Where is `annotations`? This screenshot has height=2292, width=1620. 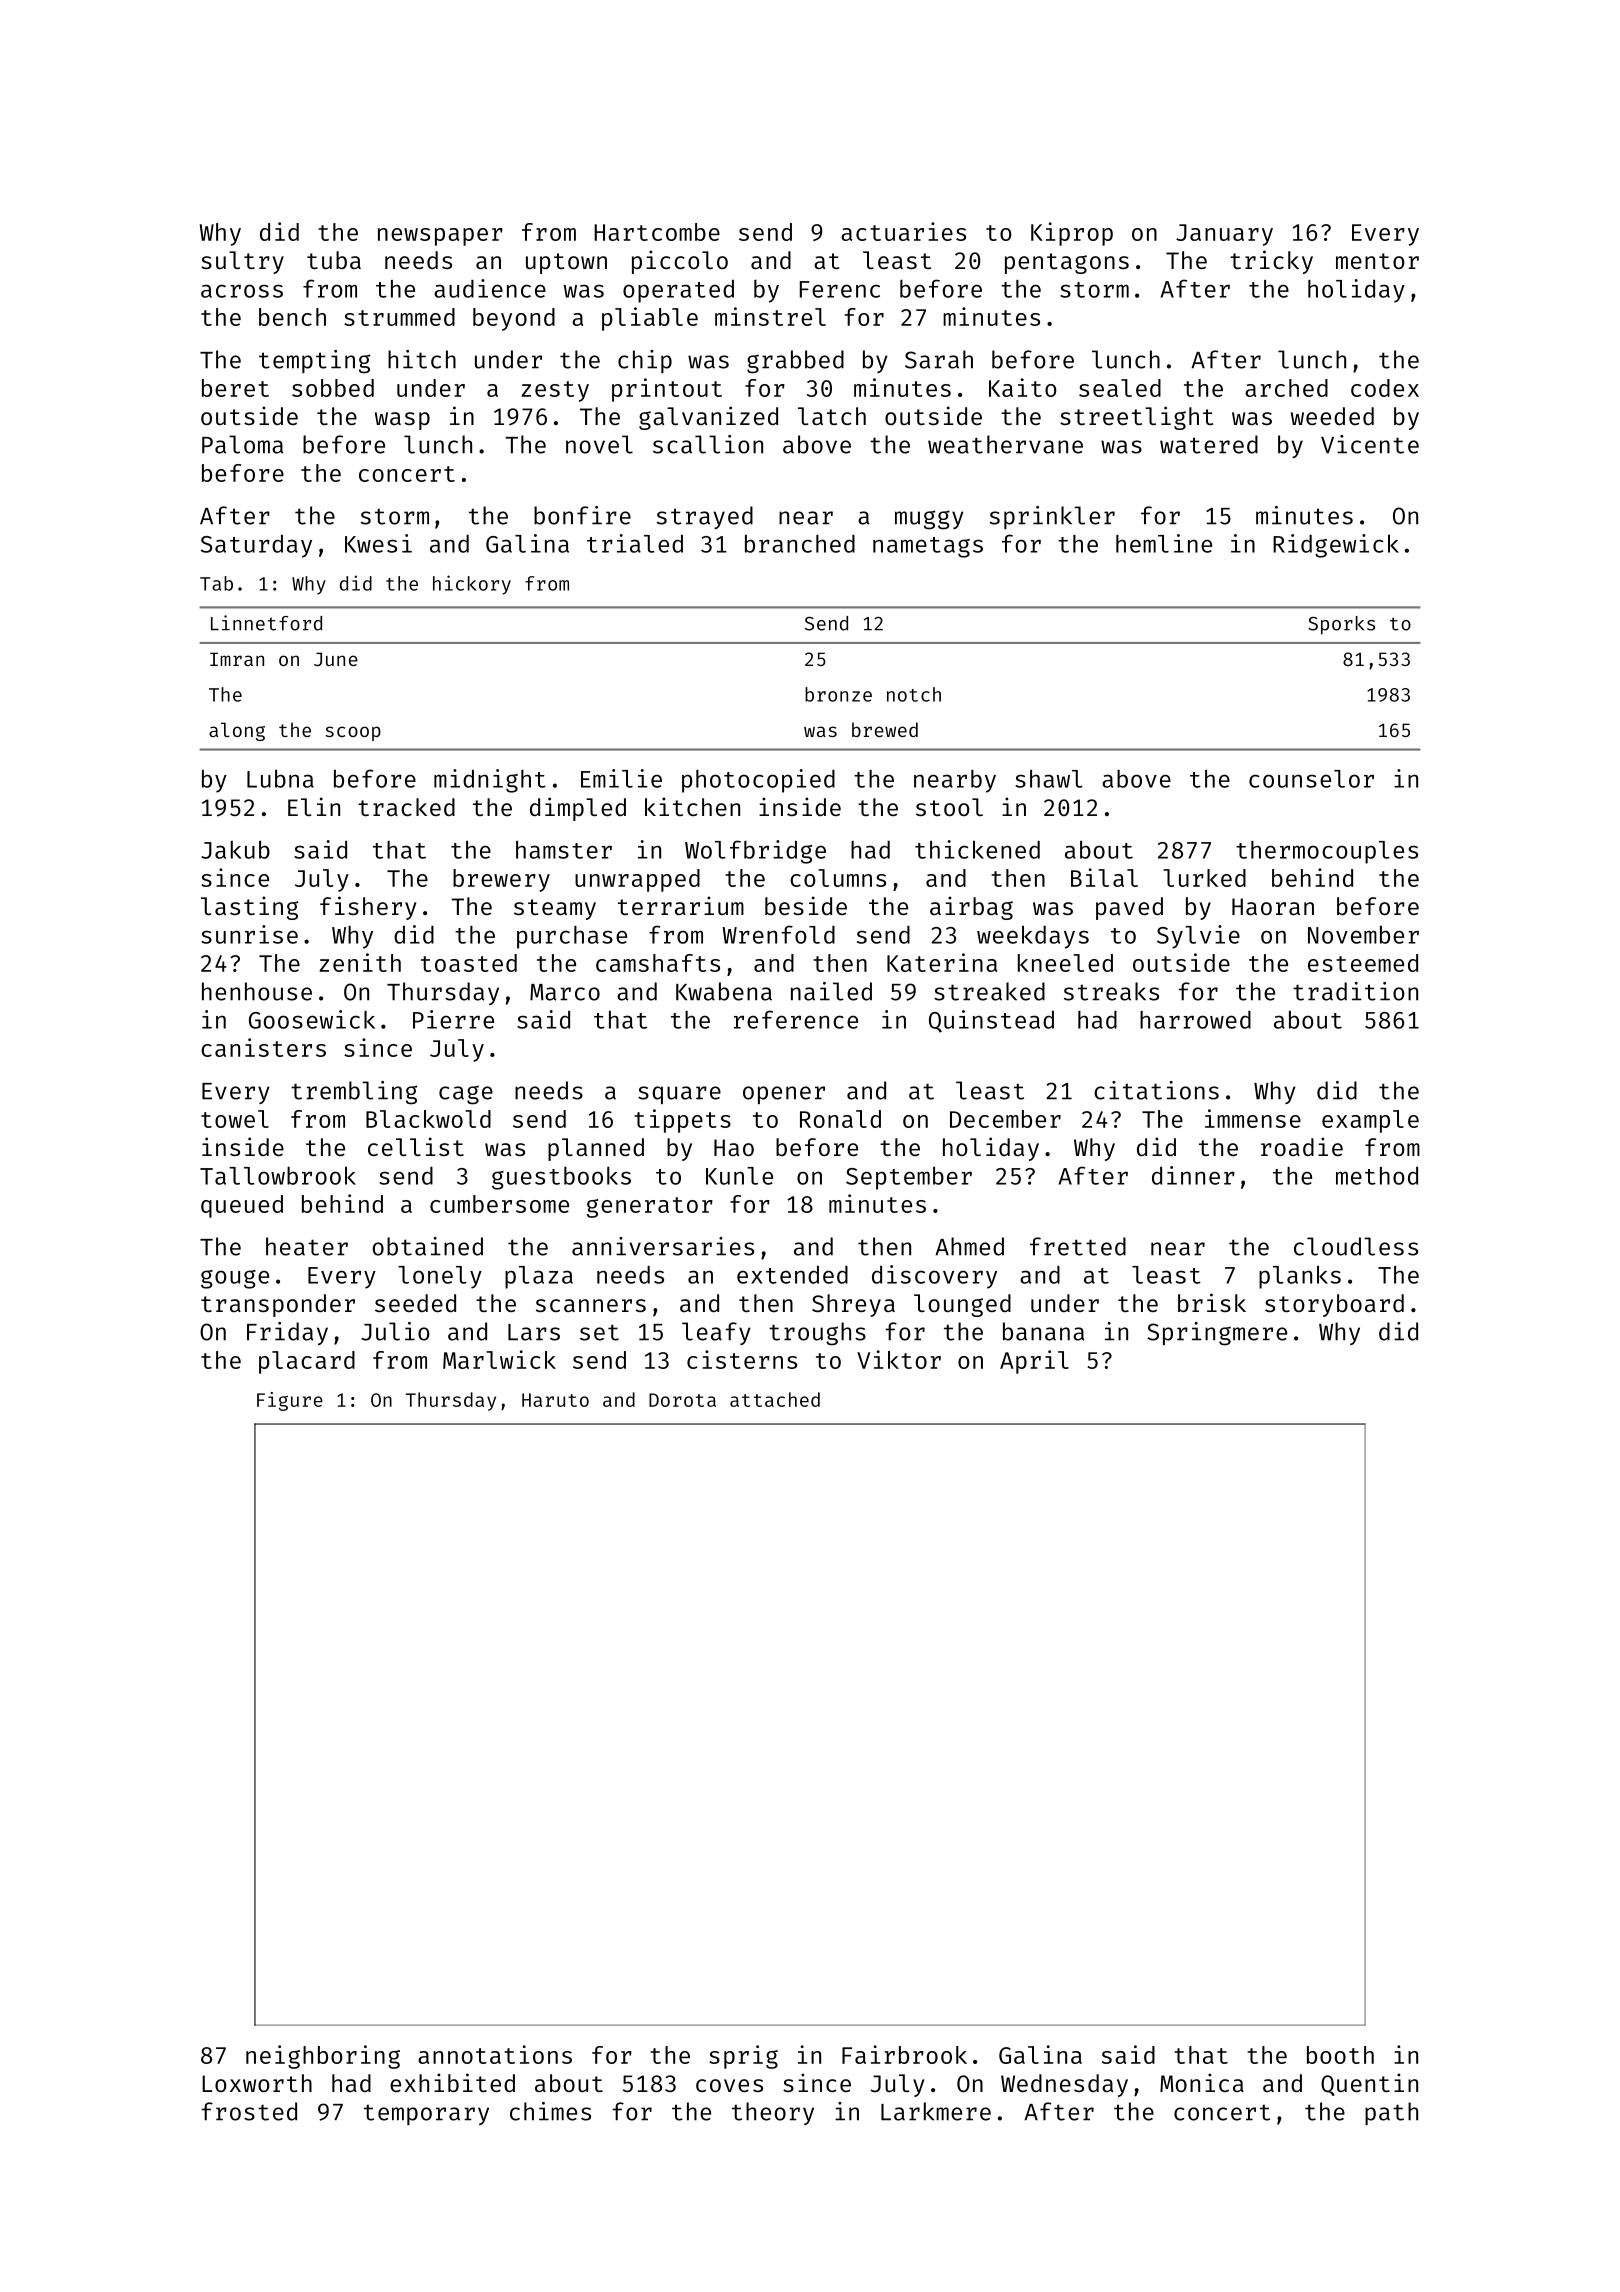
annotations is located at coordinates (495, 2054).
